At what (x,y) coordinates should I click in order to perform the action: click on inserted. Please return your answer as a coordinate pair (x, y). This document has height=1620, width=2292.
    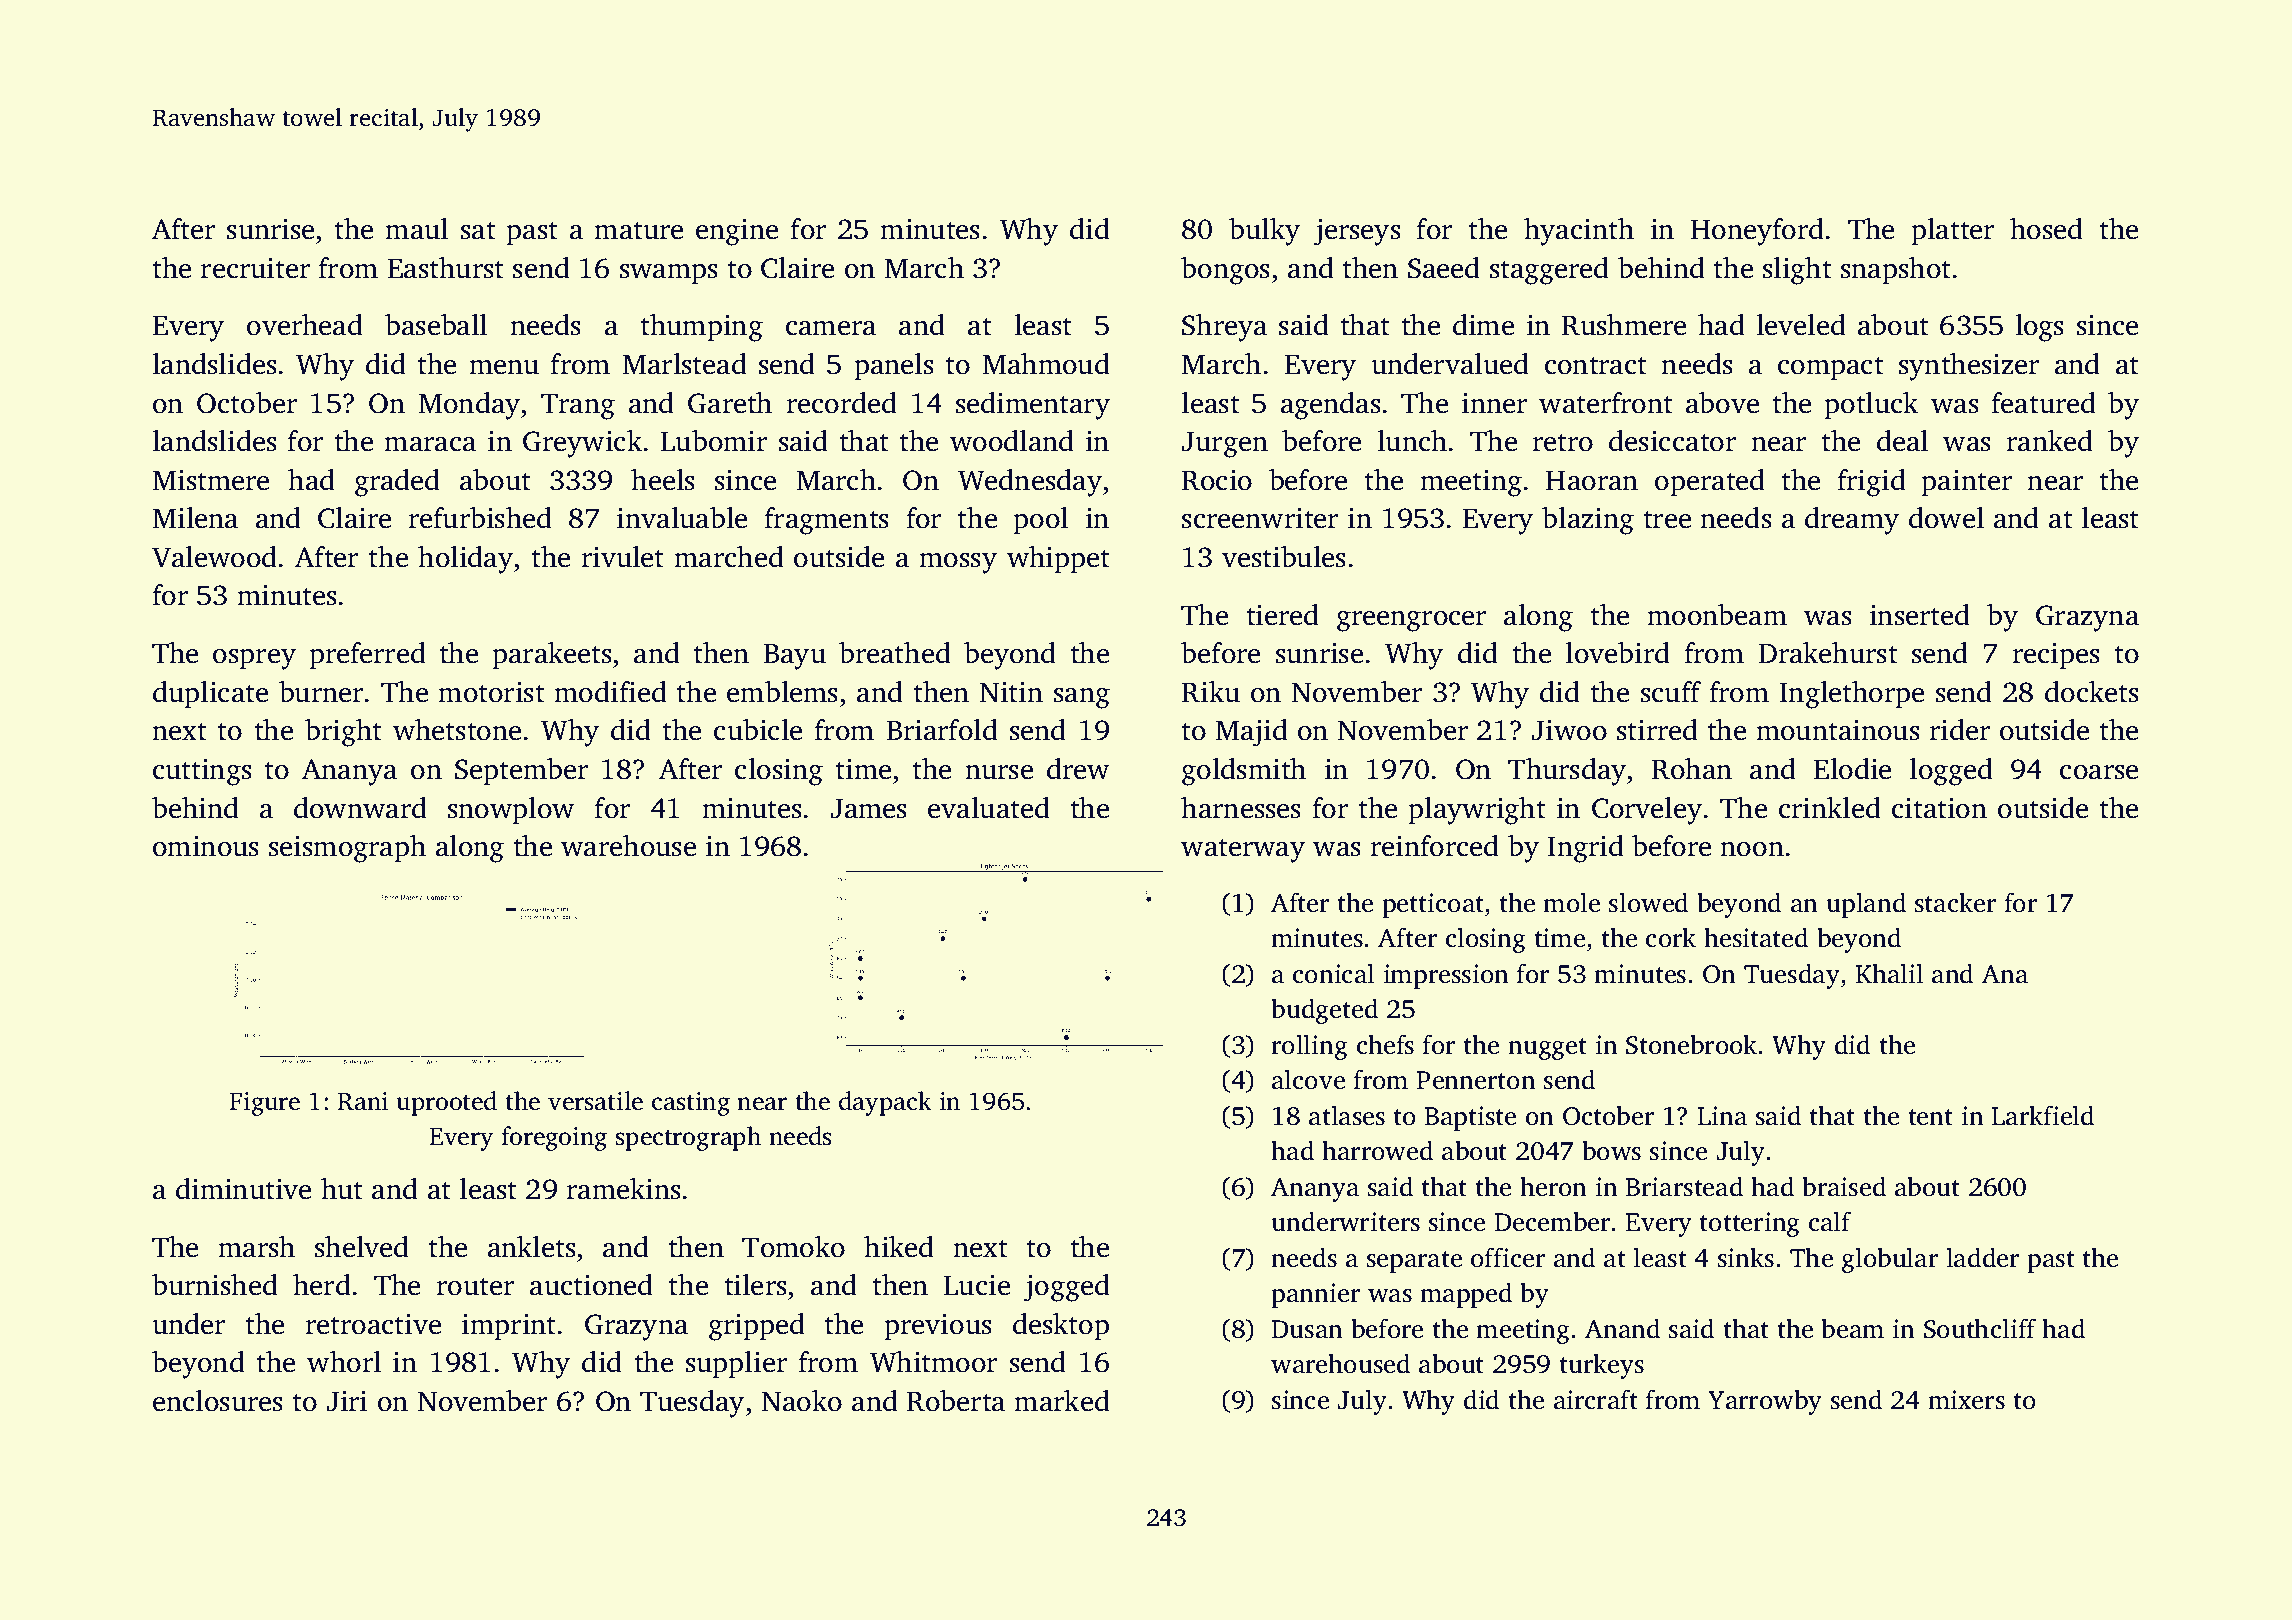
    Looking at the image, I should click on (1920, 615).
